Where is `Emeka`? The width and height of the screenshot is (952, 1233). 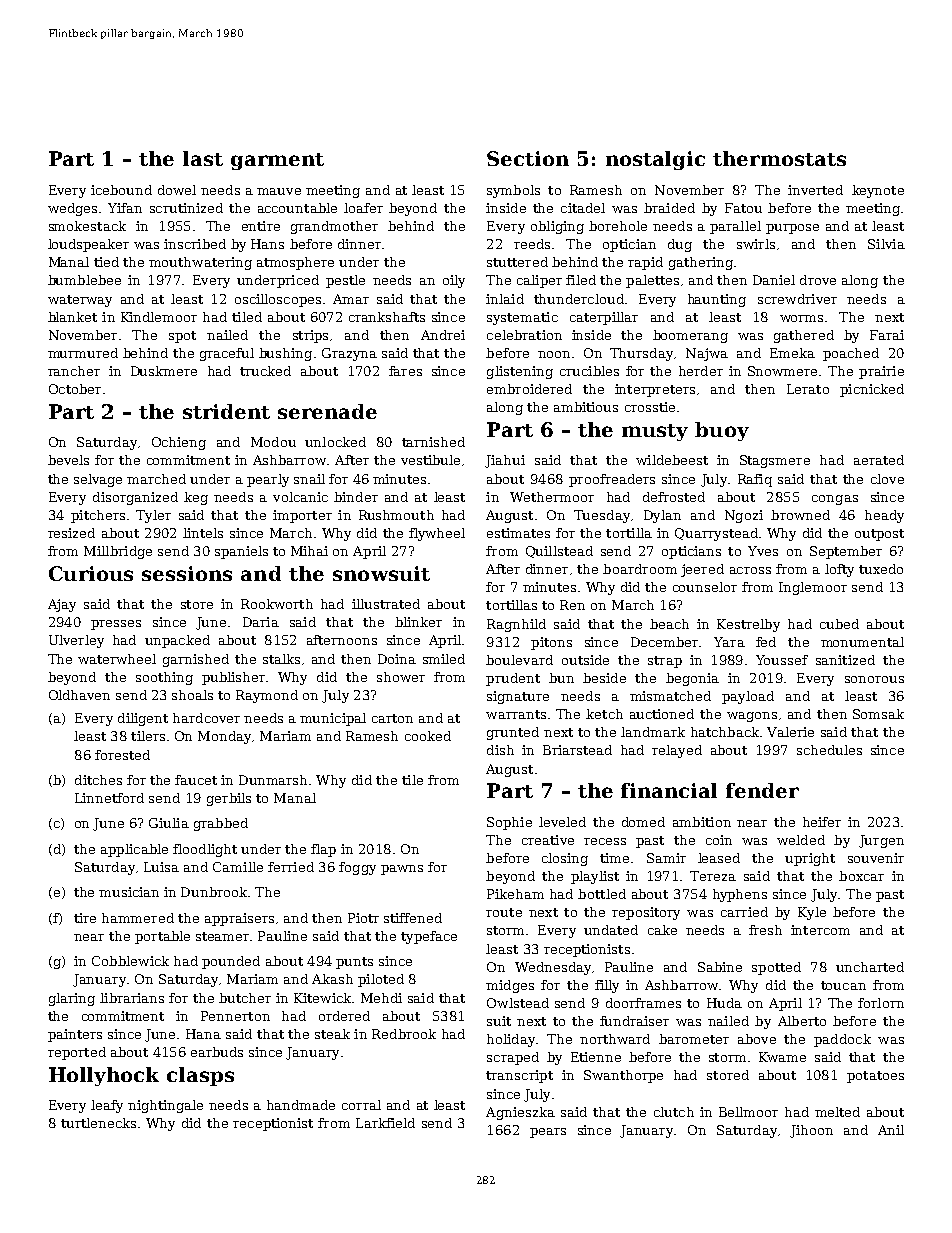 Emeka is located at coordinates (792, 353).
